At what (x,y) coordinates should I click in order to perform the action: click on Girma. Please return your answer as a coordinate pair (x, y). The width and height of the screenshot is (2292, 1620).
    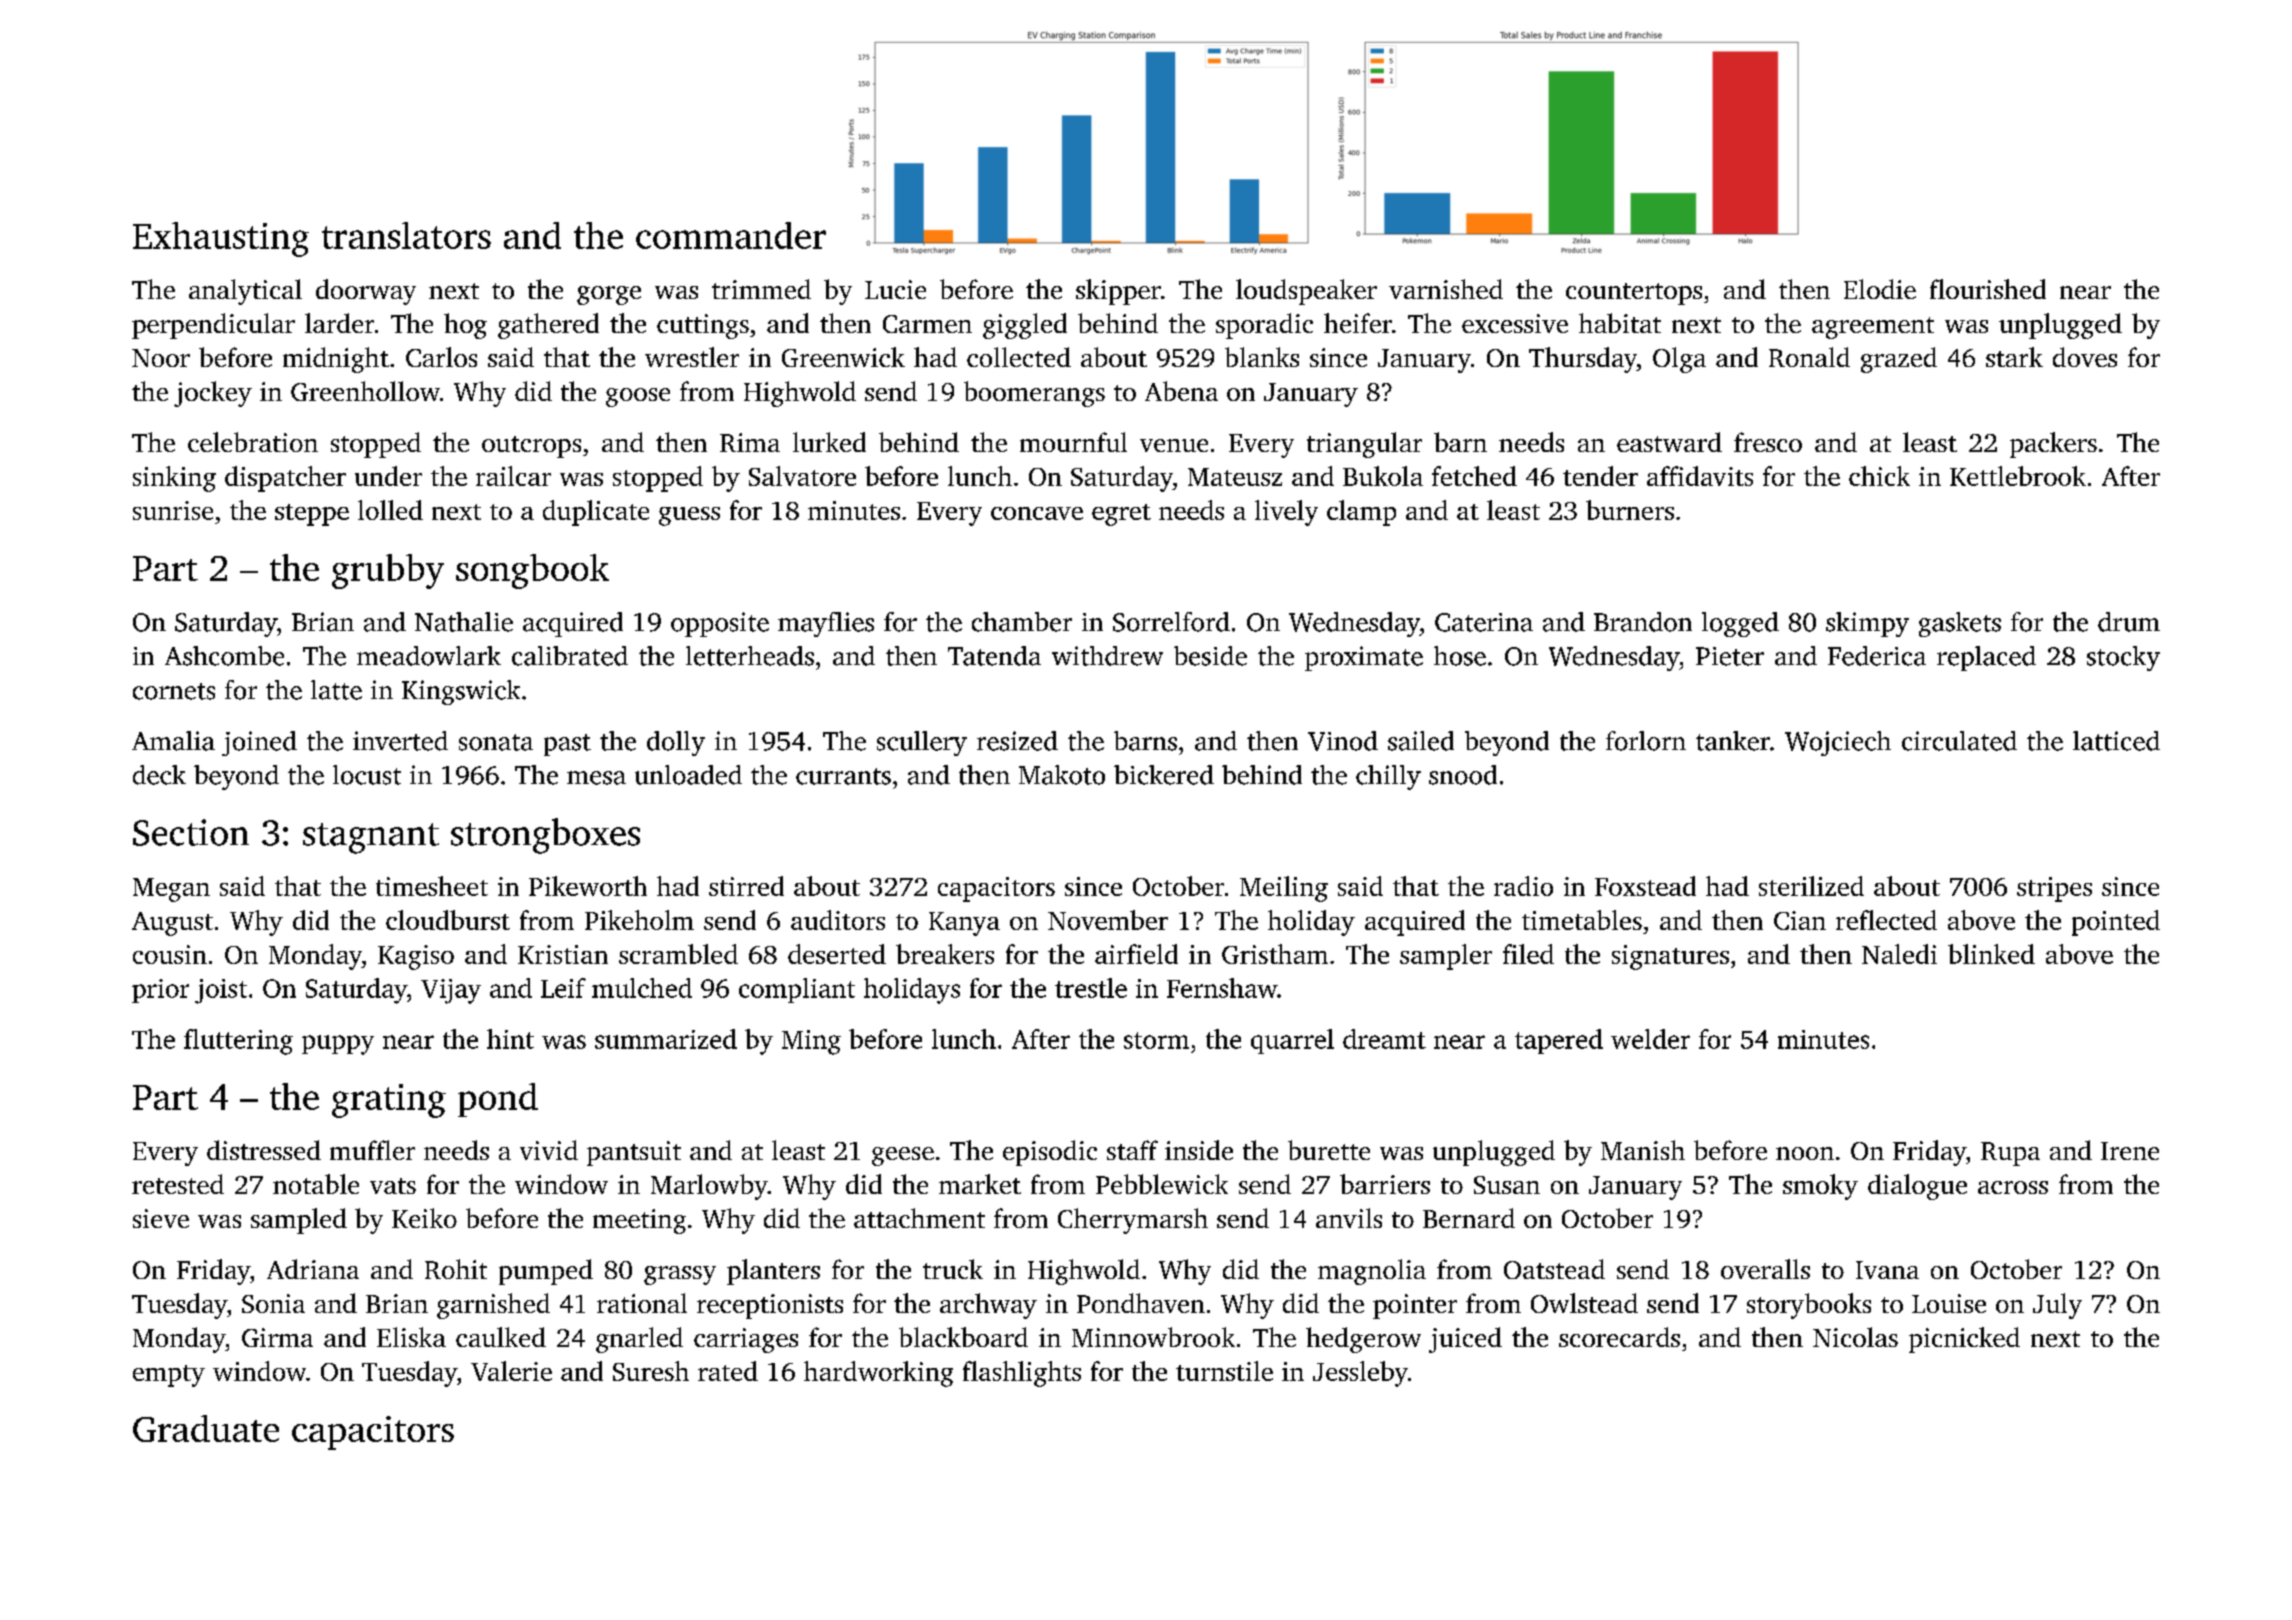
    Looking at the image, I should click on (277, 1337).
